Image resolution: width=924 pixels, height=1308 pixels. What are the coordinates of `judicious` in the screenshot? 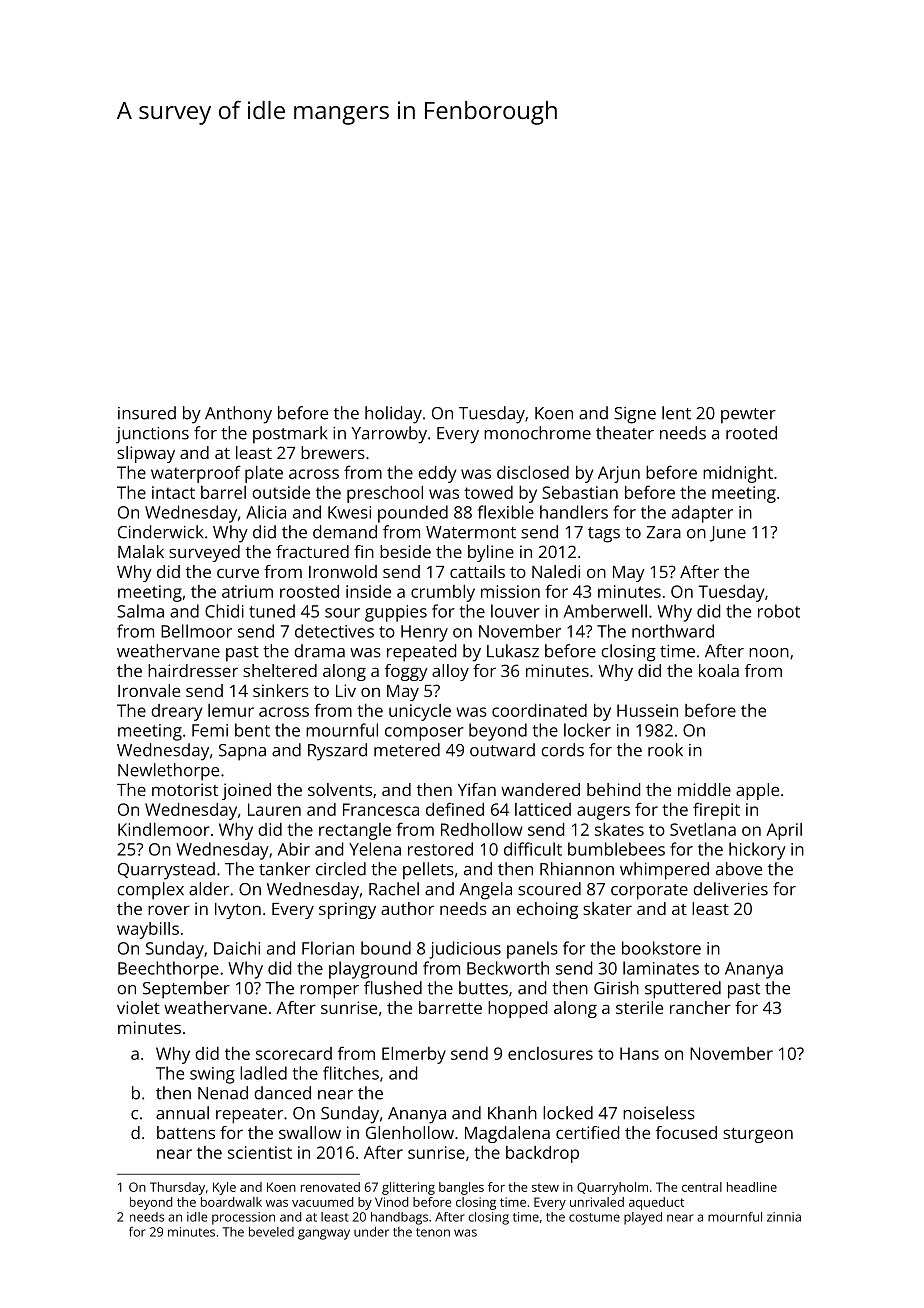 It's located at (465, 950).
